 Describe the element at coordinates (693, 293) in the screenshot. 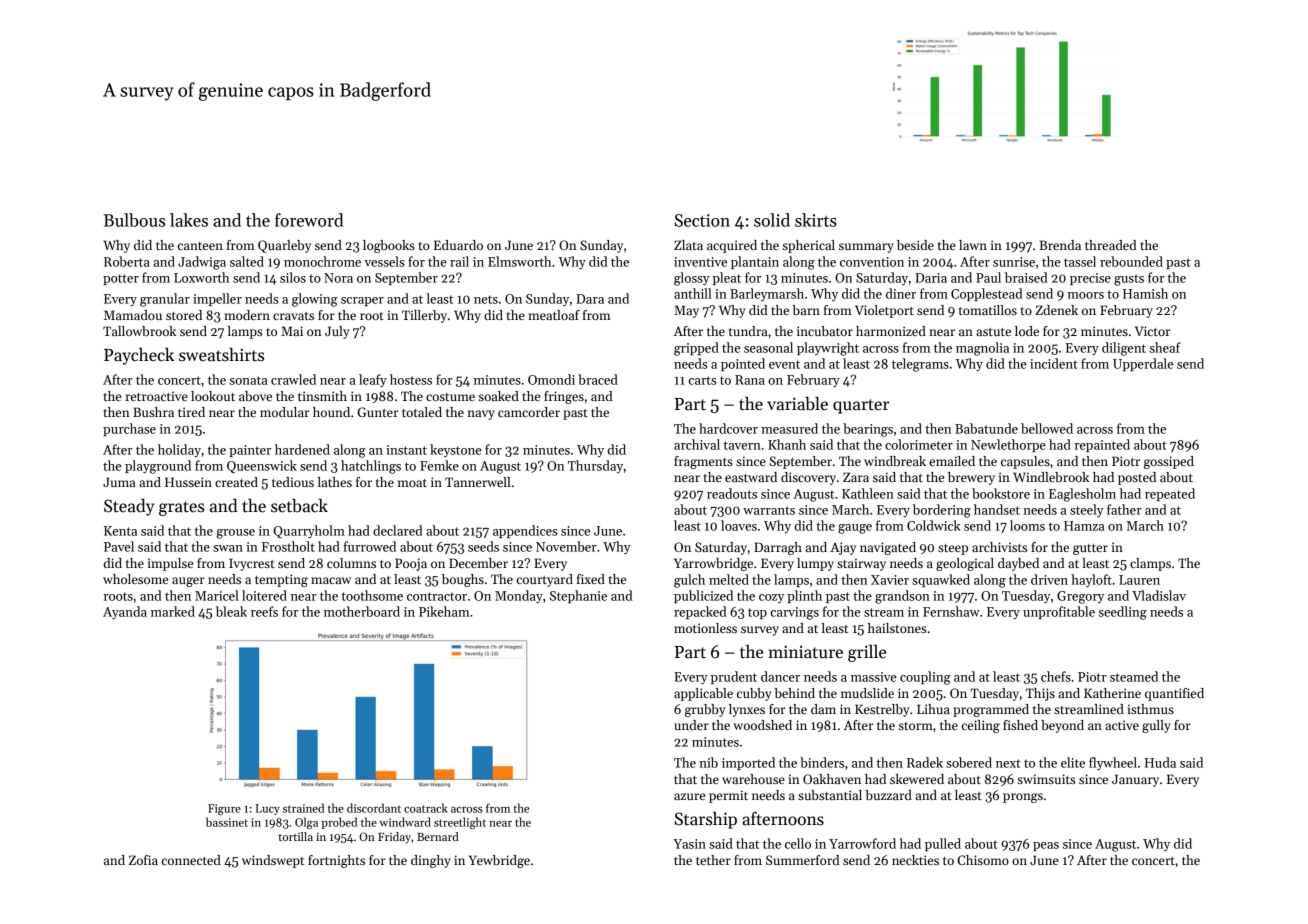

I see `anthill` at that location.
